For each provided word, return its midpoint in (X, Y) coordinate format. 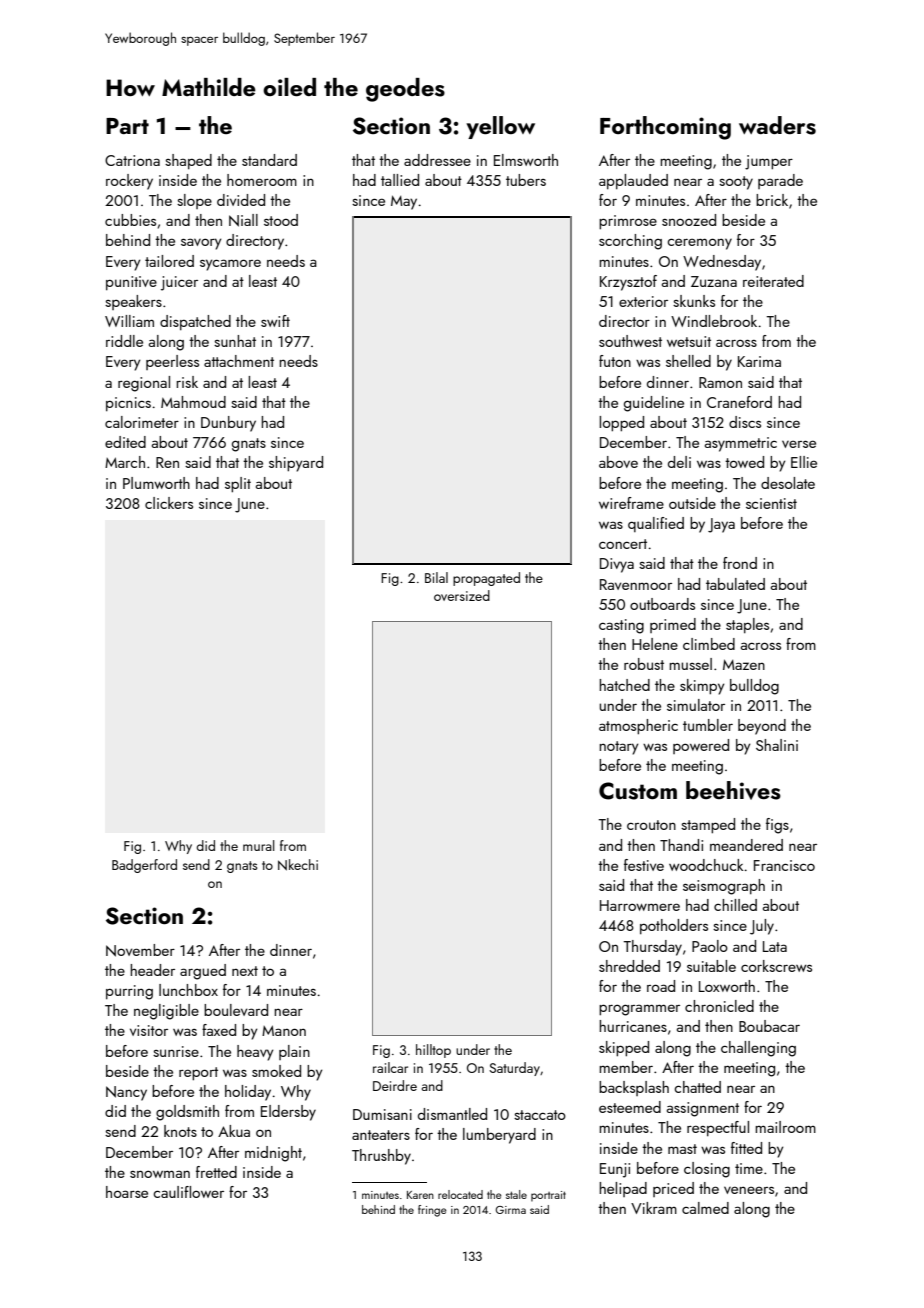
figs (777, 826)
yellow (500, 127)
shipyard (296, 464)
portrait (548, 1196)
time (749, 1168)
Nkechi (298, 865)
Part (127, 126)
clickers (169, 503)
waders (777, 125)
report (198, 1074)
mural (259, 845)
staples (747, 625)
